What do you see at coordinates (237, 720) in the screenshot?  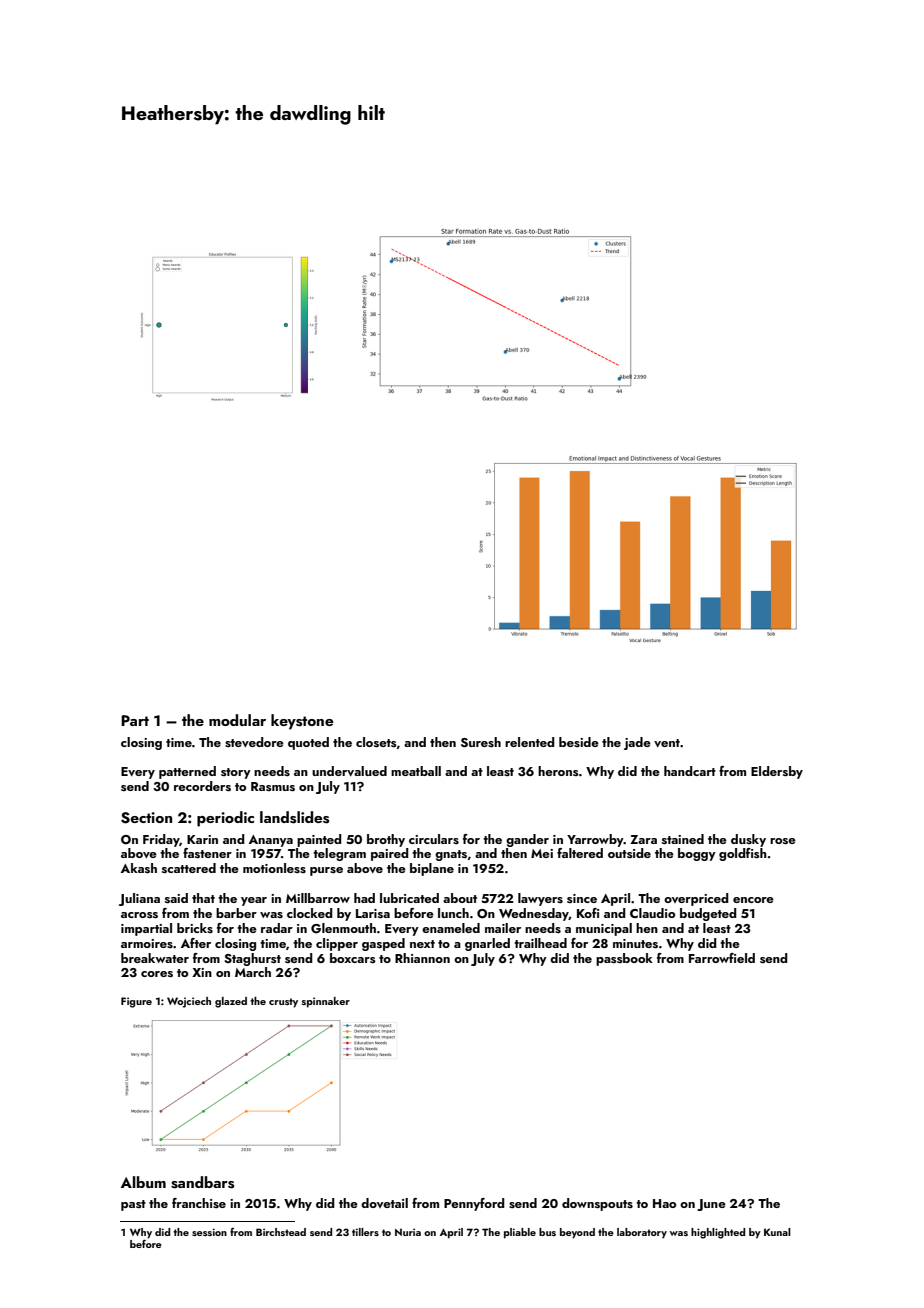 I see `modular` at bounding box center [237, 720].
